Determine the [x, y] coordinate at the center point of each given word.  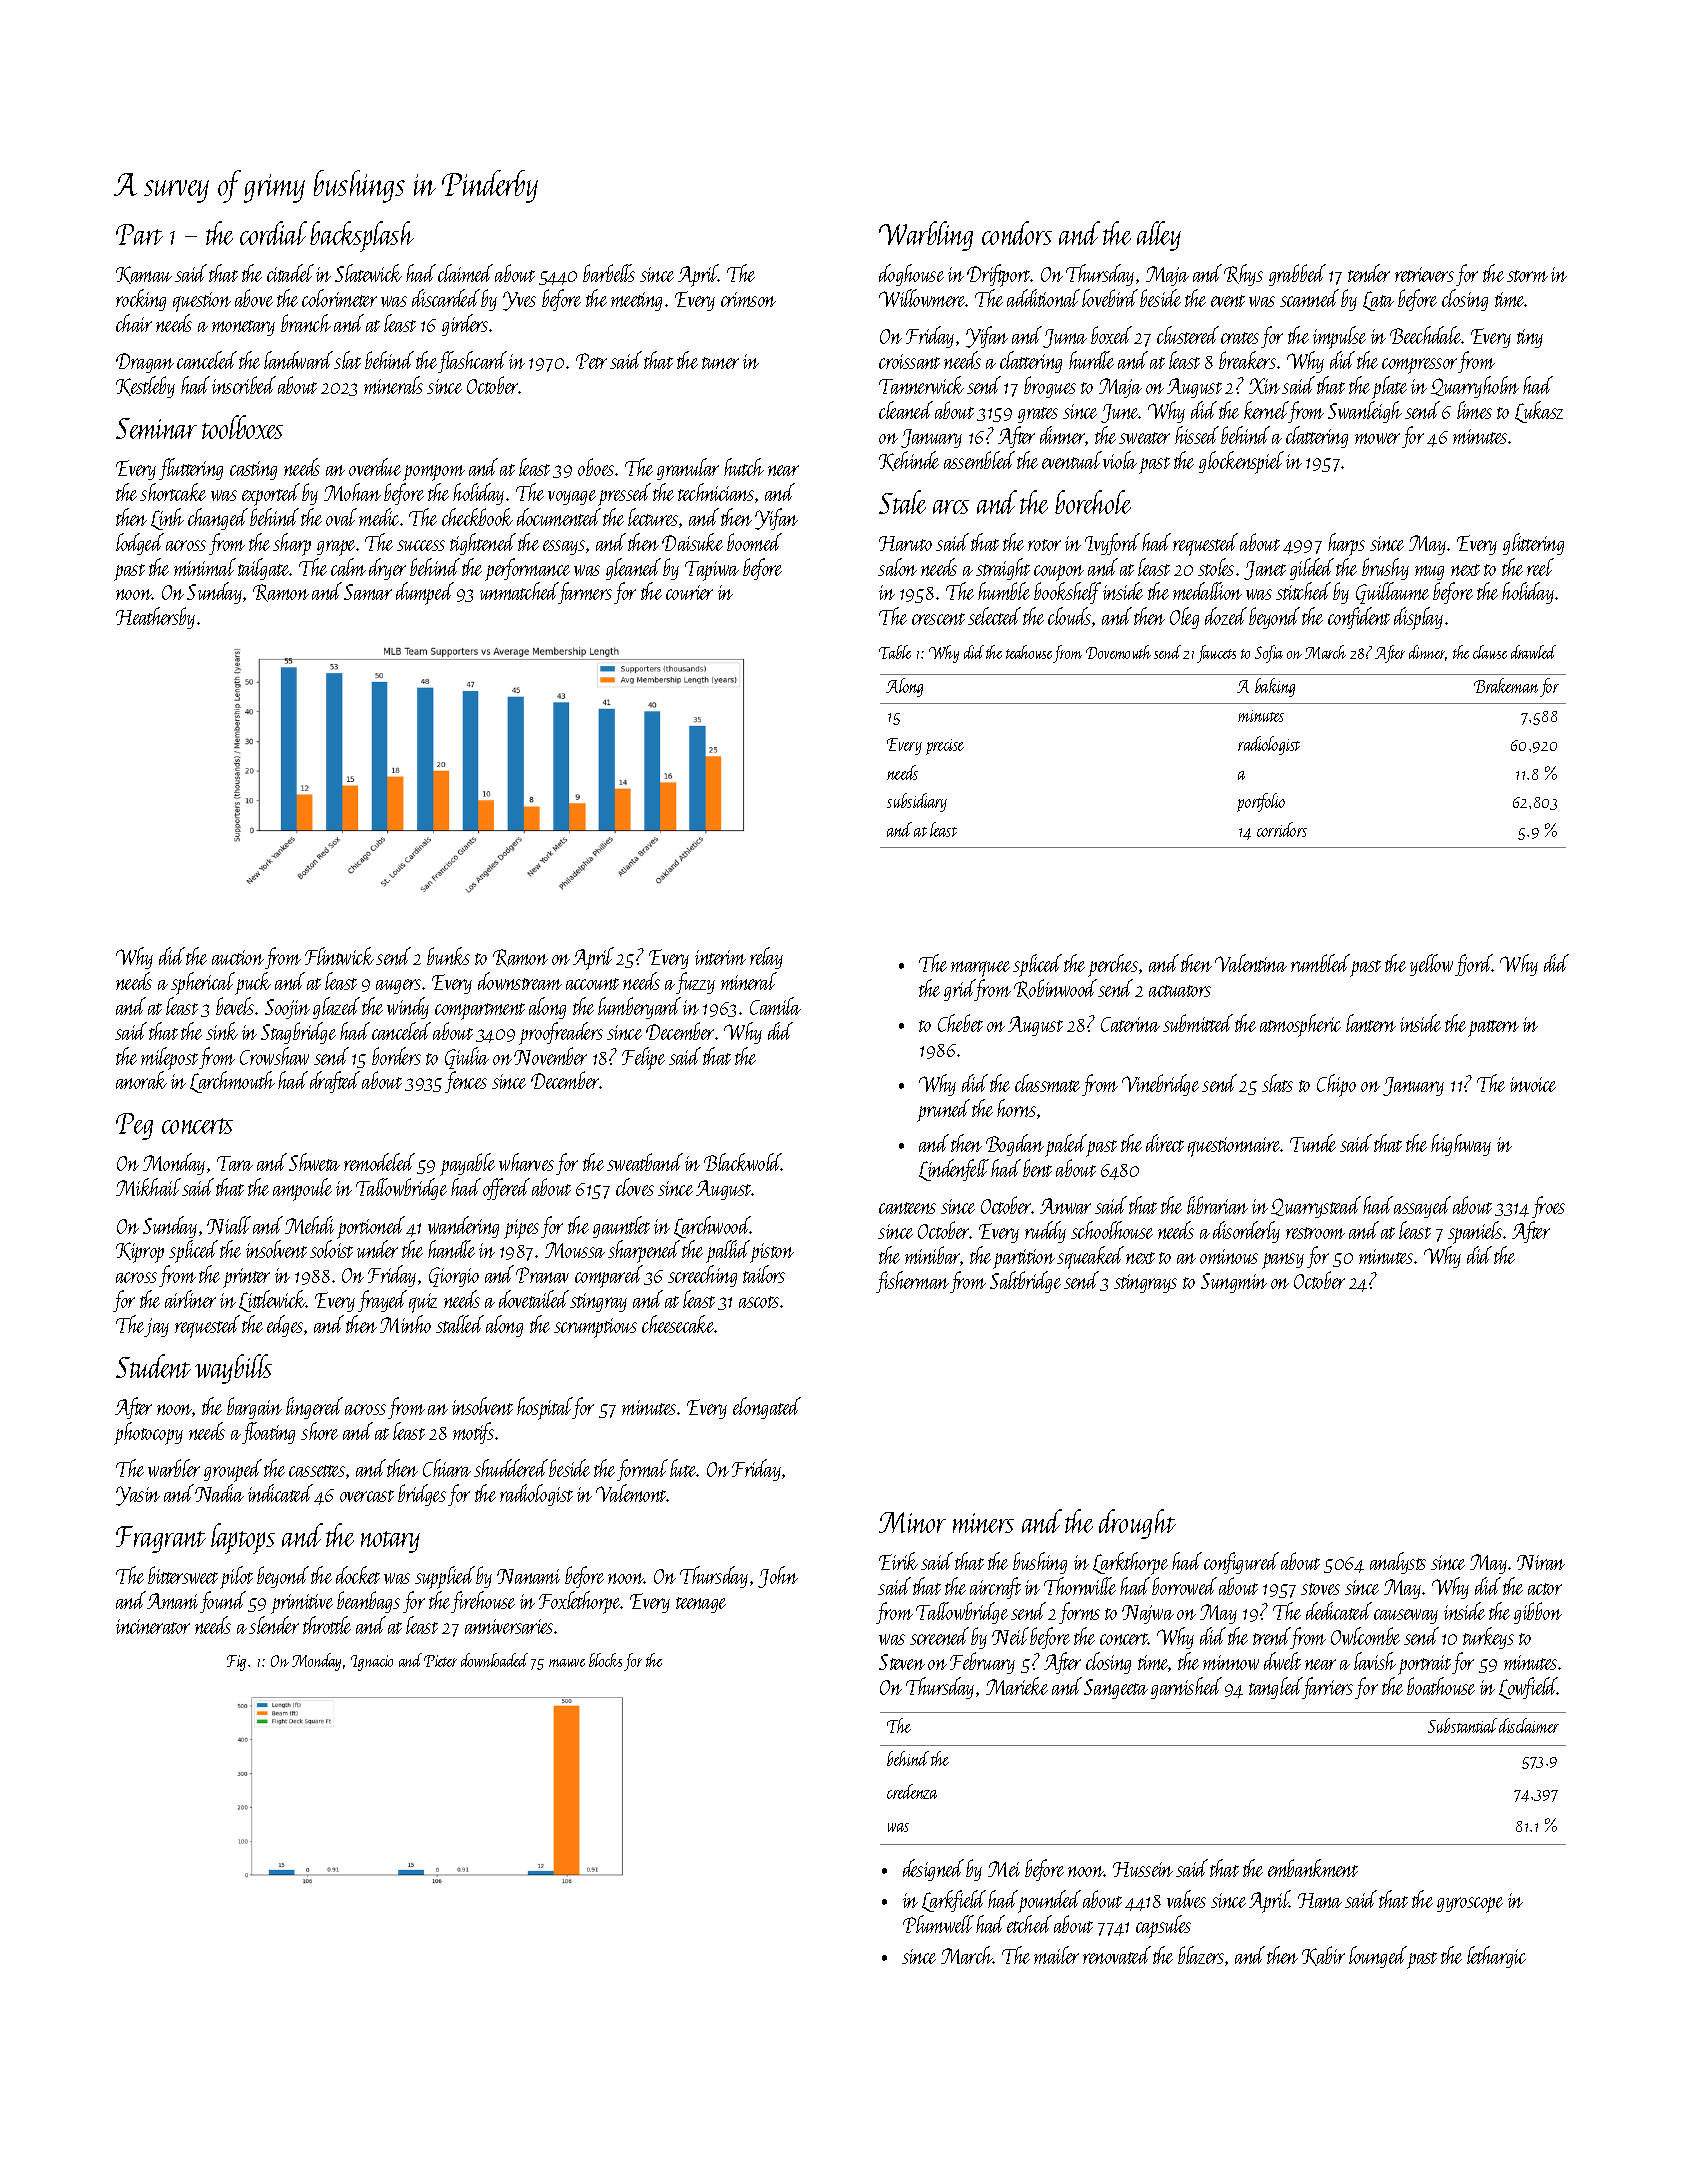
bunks [448, 956]
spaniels [1475, 1232]
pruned [943, 1110]
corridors [1282, 829]
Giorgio [454, 1277]
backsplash [362, 236]
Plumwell [938, 1924]
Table [895, 652]
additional [1043, 298]
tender [1369, 273]
